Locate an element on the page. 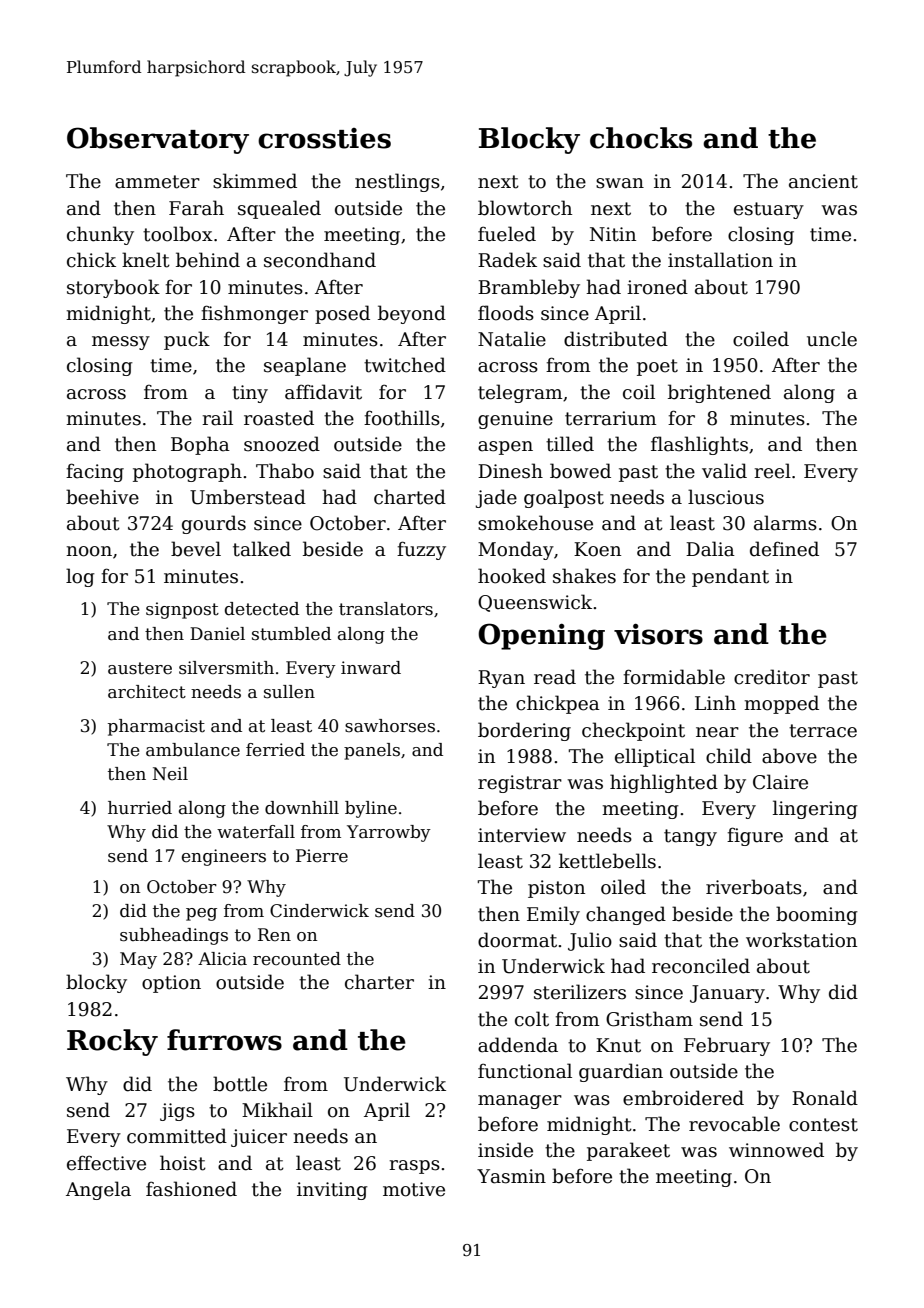 The width and height of the page is (924, 1308). Neil is located at coordinates (170, 774).
